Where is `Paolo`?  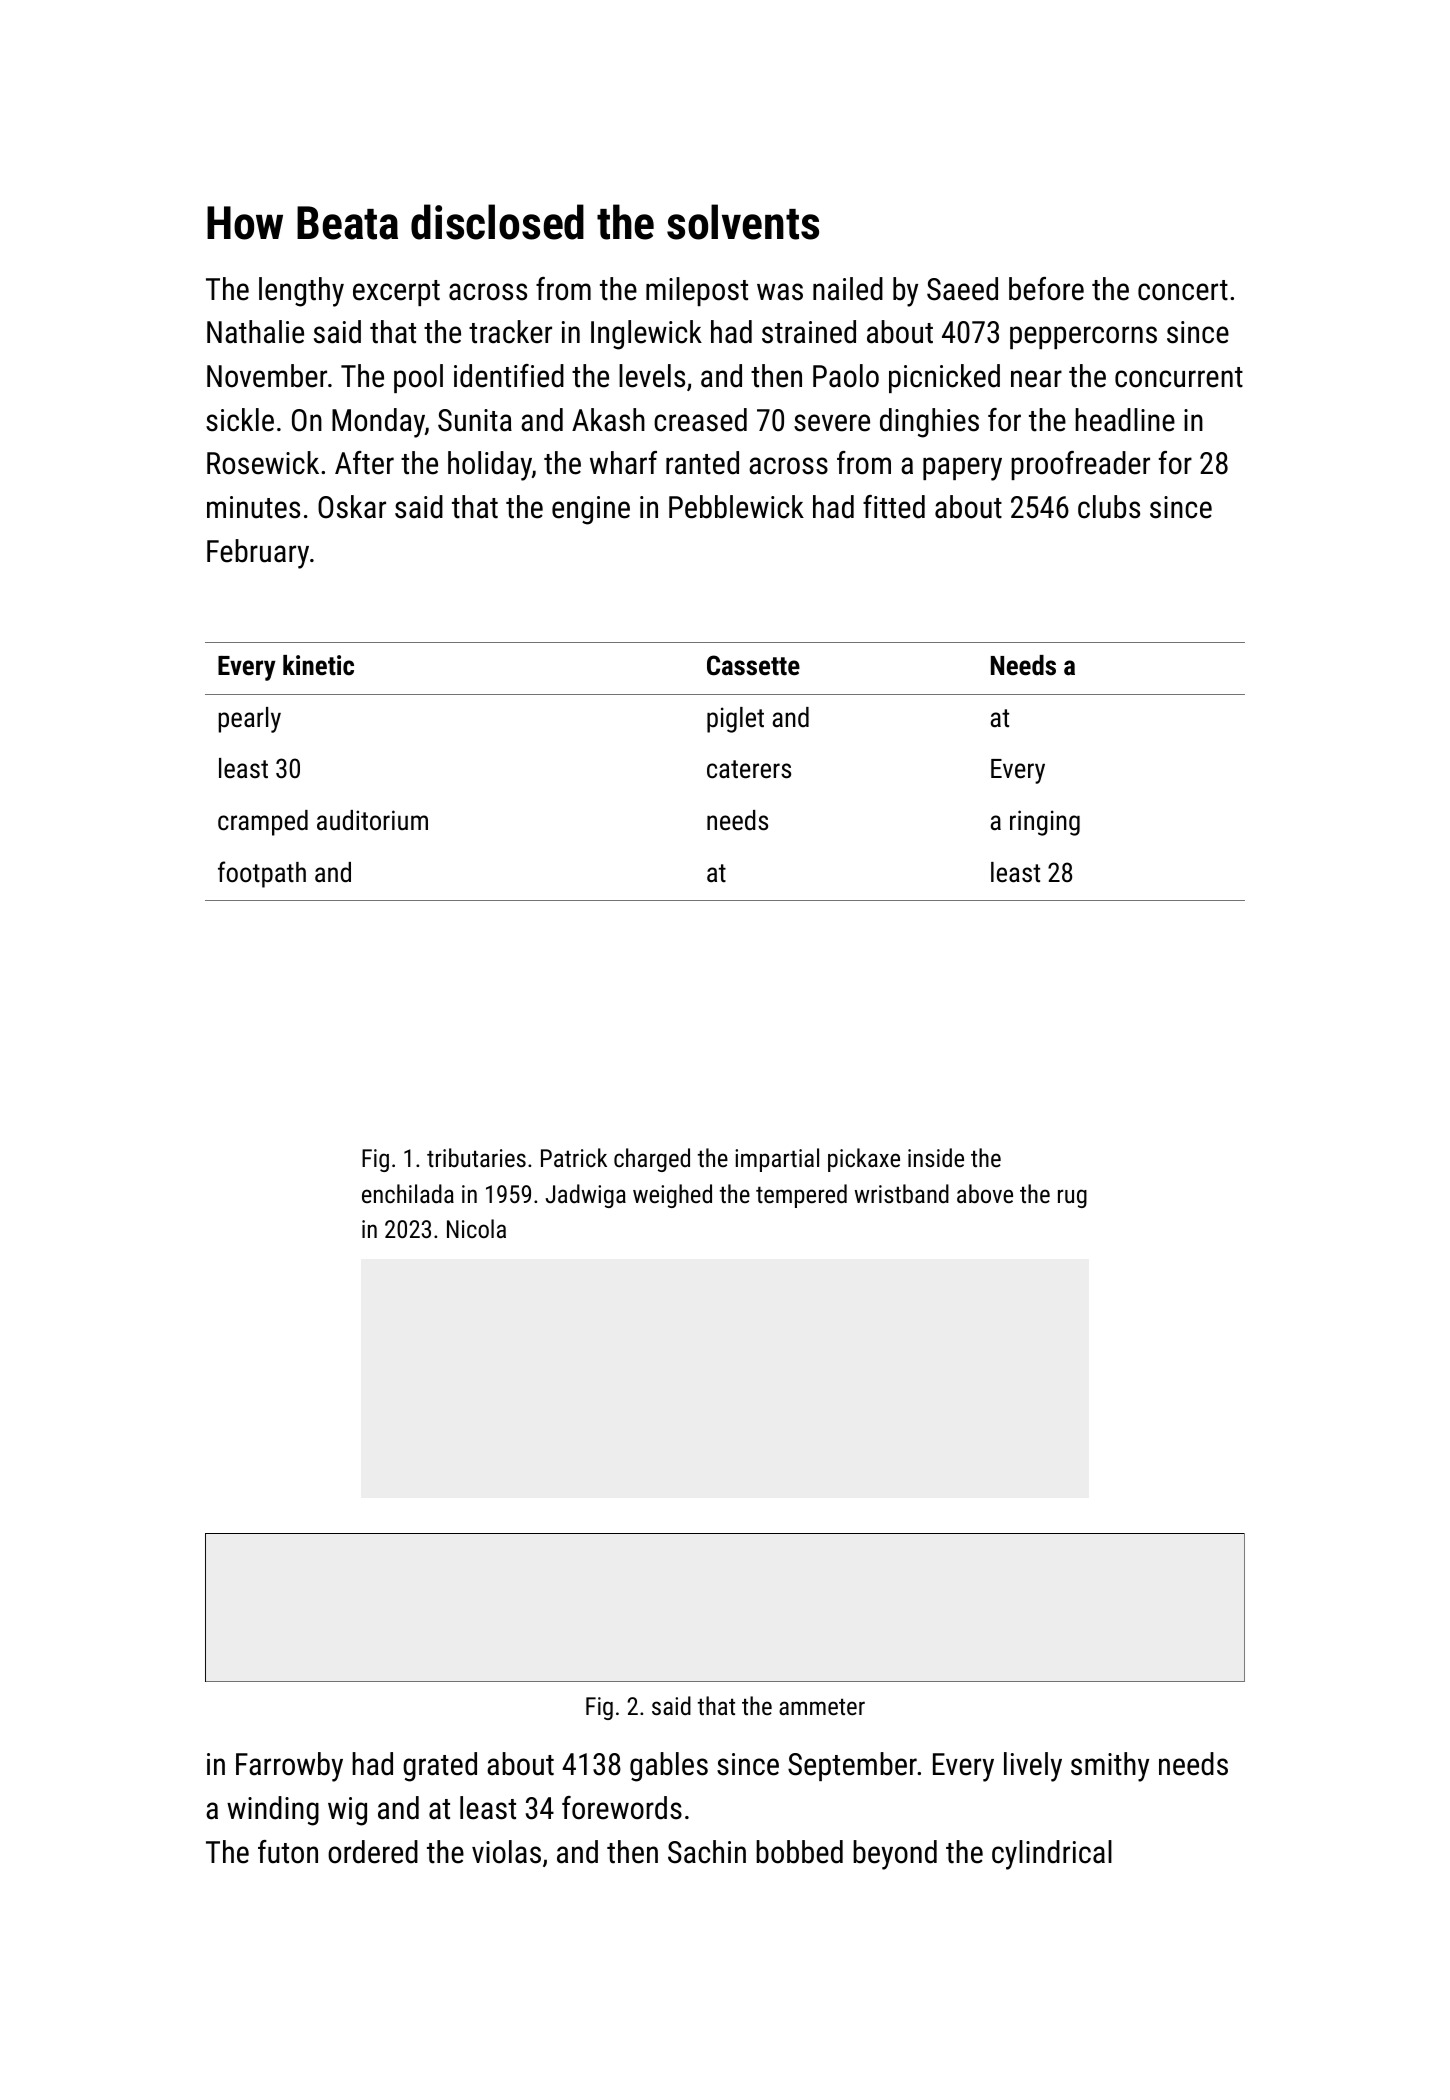
Paolo is located at coordinates (846, 376).
